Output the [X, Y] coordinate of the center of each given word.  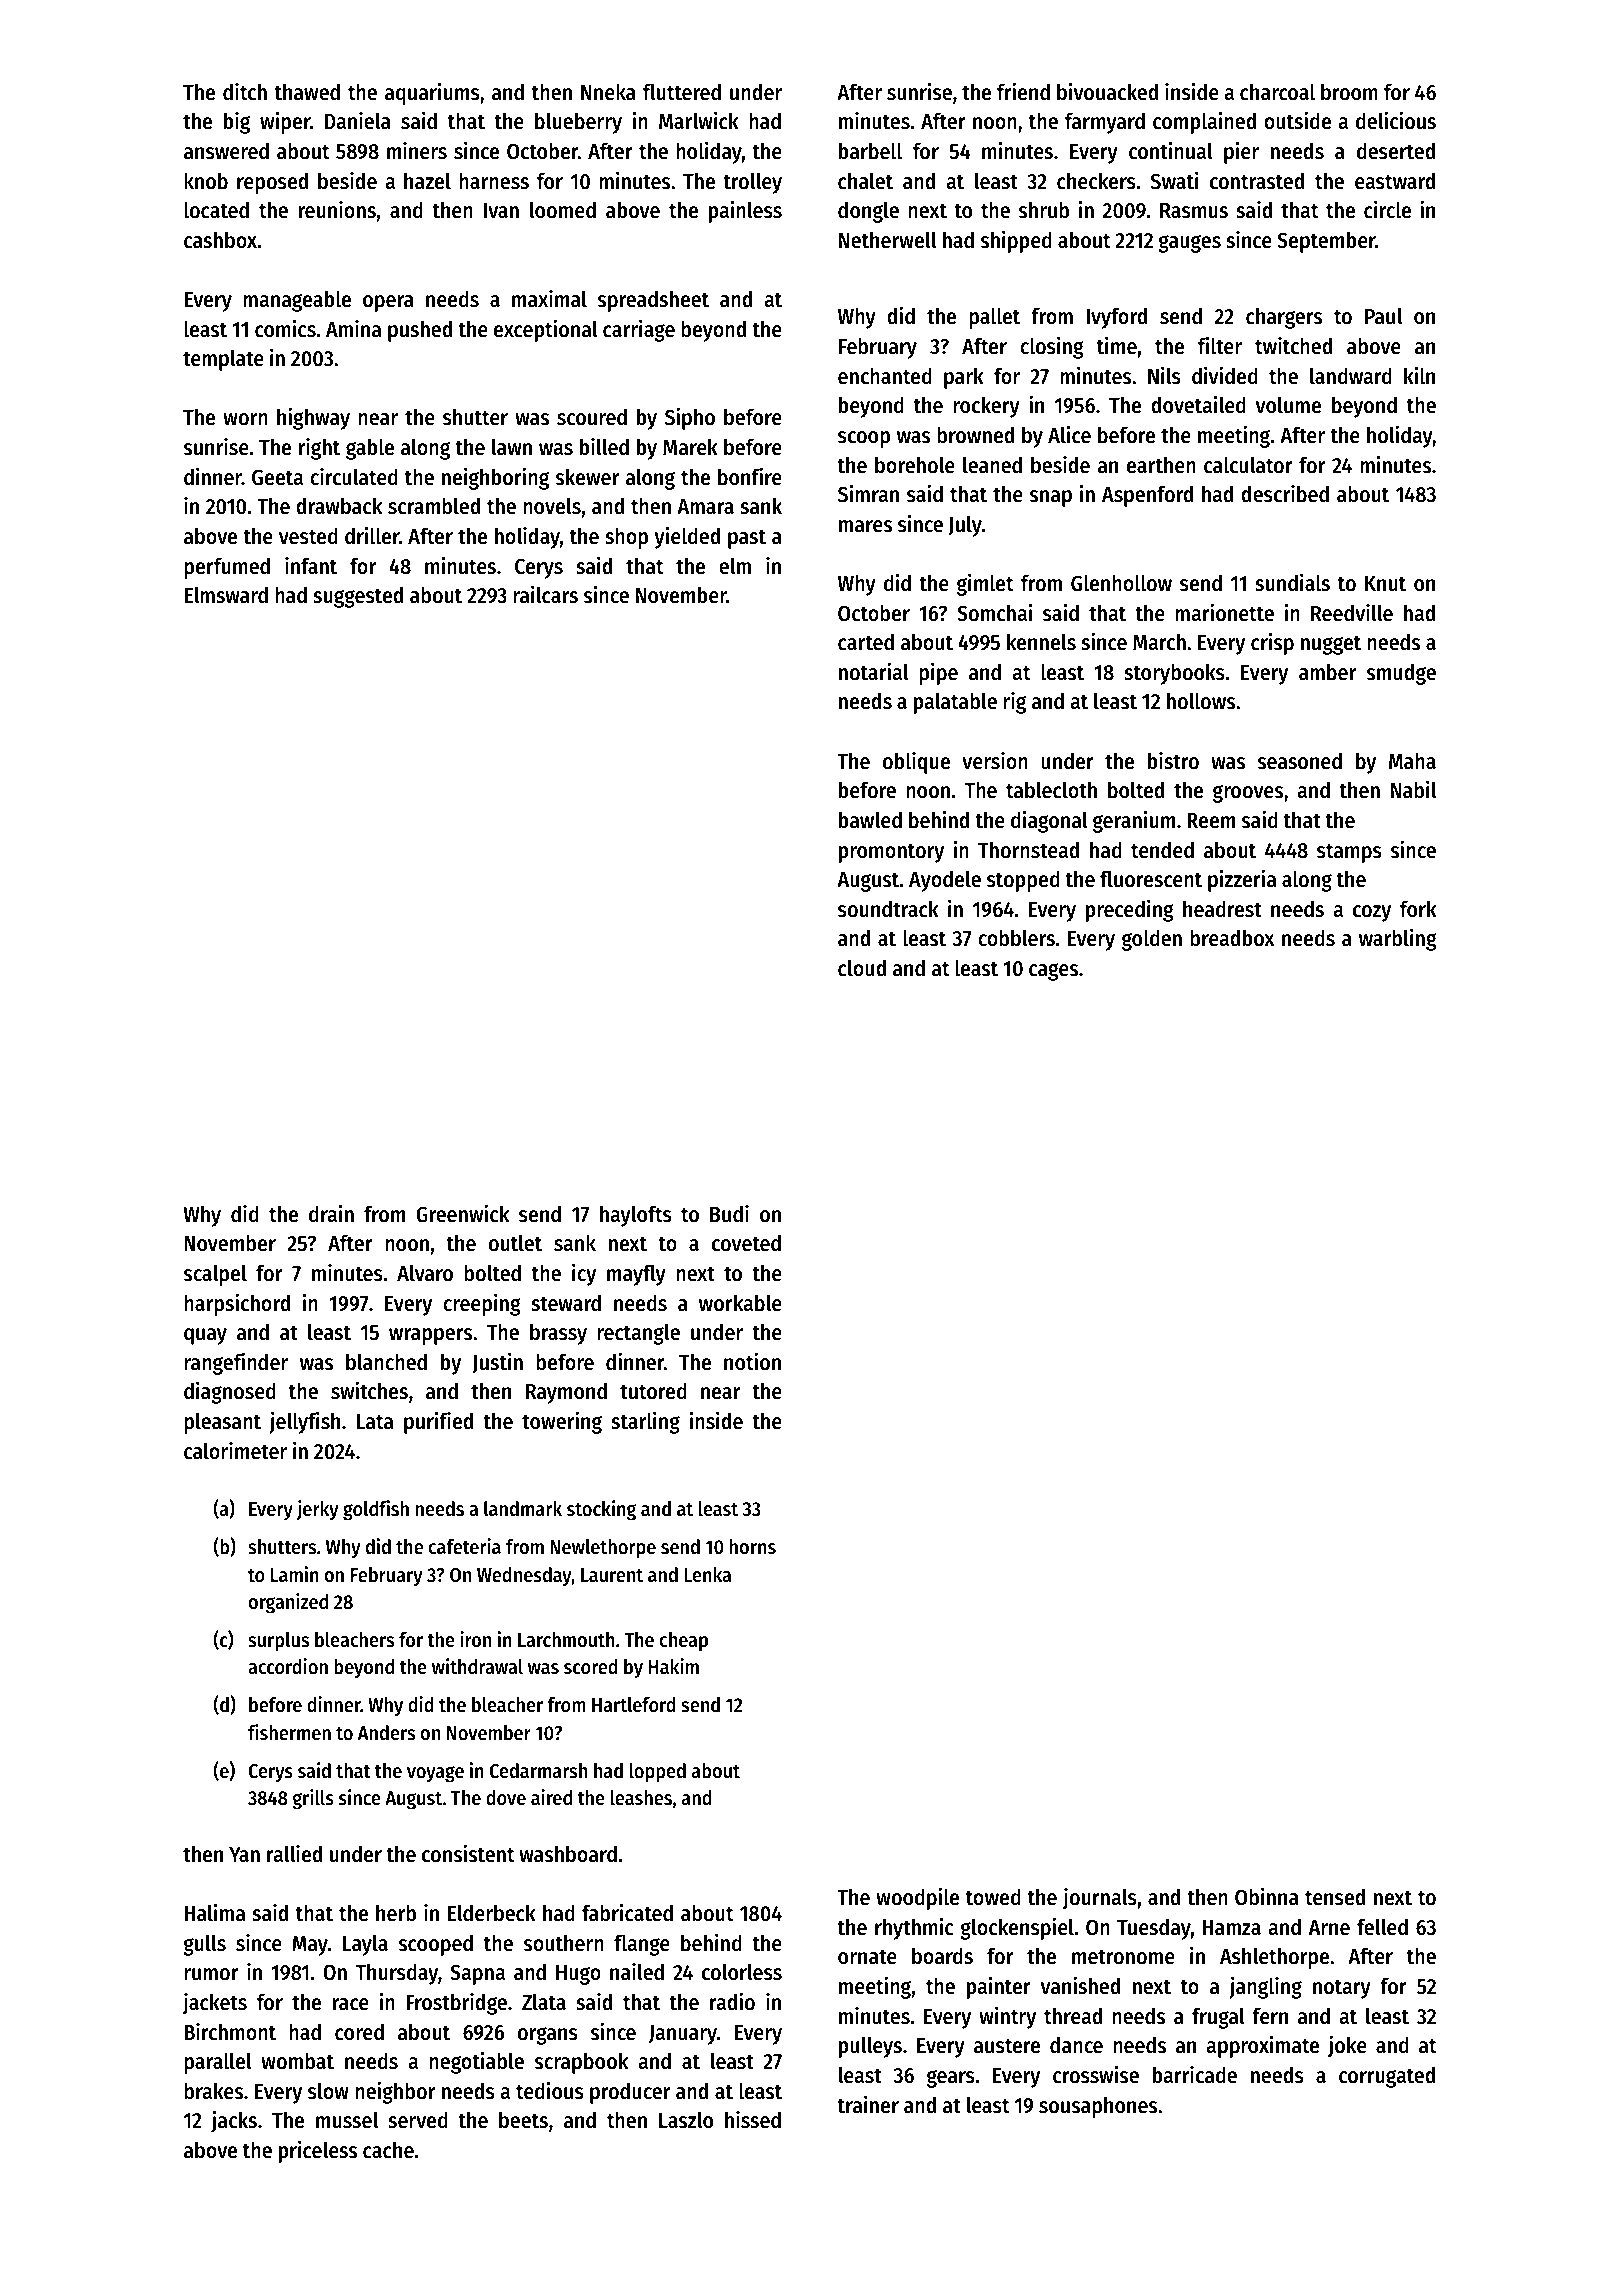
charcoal [1277, 92]
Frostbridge [456, 2004]
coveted [746, 1243]
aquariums [432, 93]
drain [331, 1213]
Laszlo [686, 2120]
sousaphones [1098, 2107]
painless [745, 211]
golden [1152, 940]
